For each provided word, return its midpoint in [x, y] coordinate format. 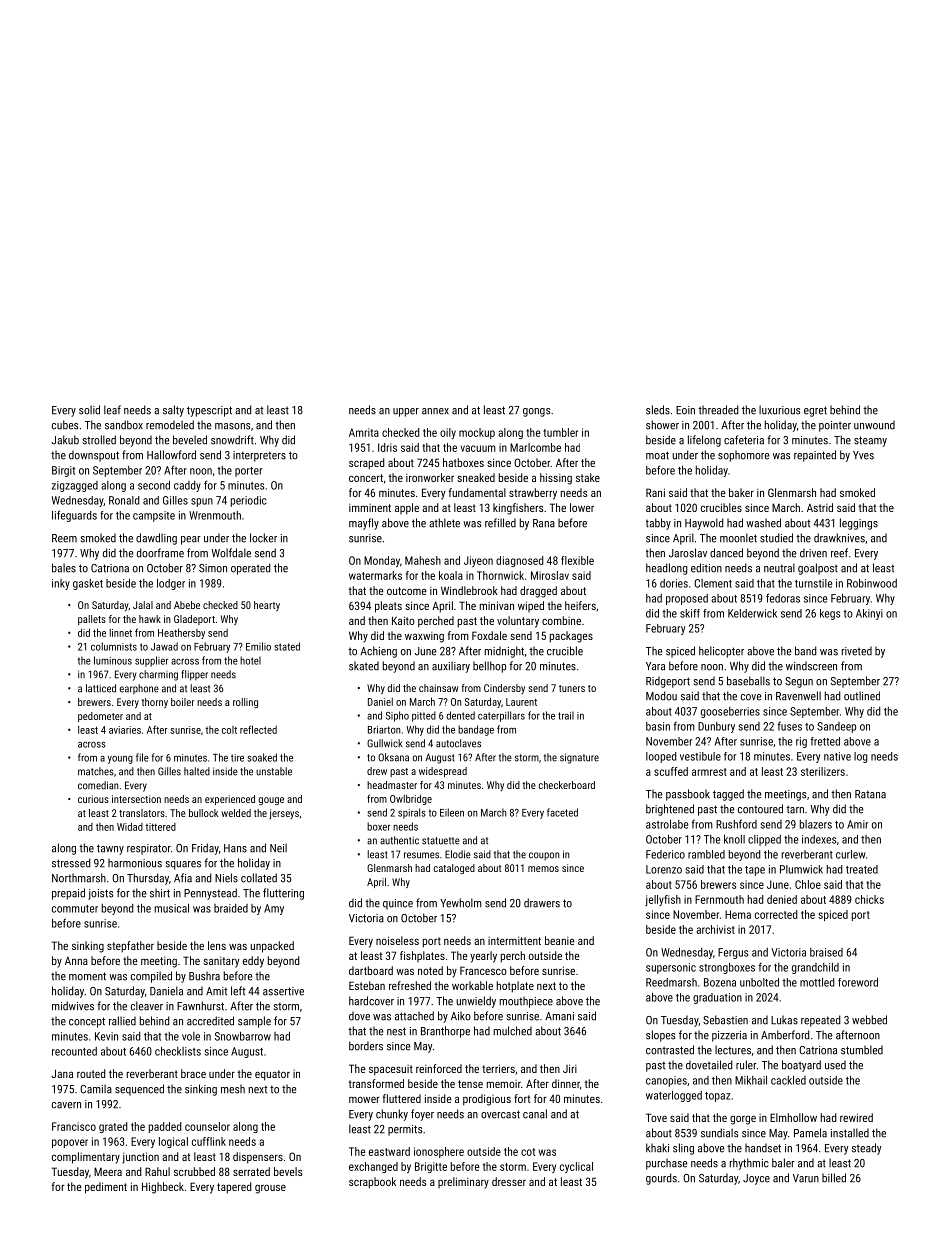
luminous [113, 660]
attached [414, 1016]
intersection [136, 799]
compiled [151, 977]
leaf [112, 410]
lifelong [704, 441]
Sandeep [836, 727]
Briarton [384, 730]
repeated [821, 1021]
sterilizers [823, 771]
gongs [536, 412]
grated [113, 1127]
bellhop [489, 667]
